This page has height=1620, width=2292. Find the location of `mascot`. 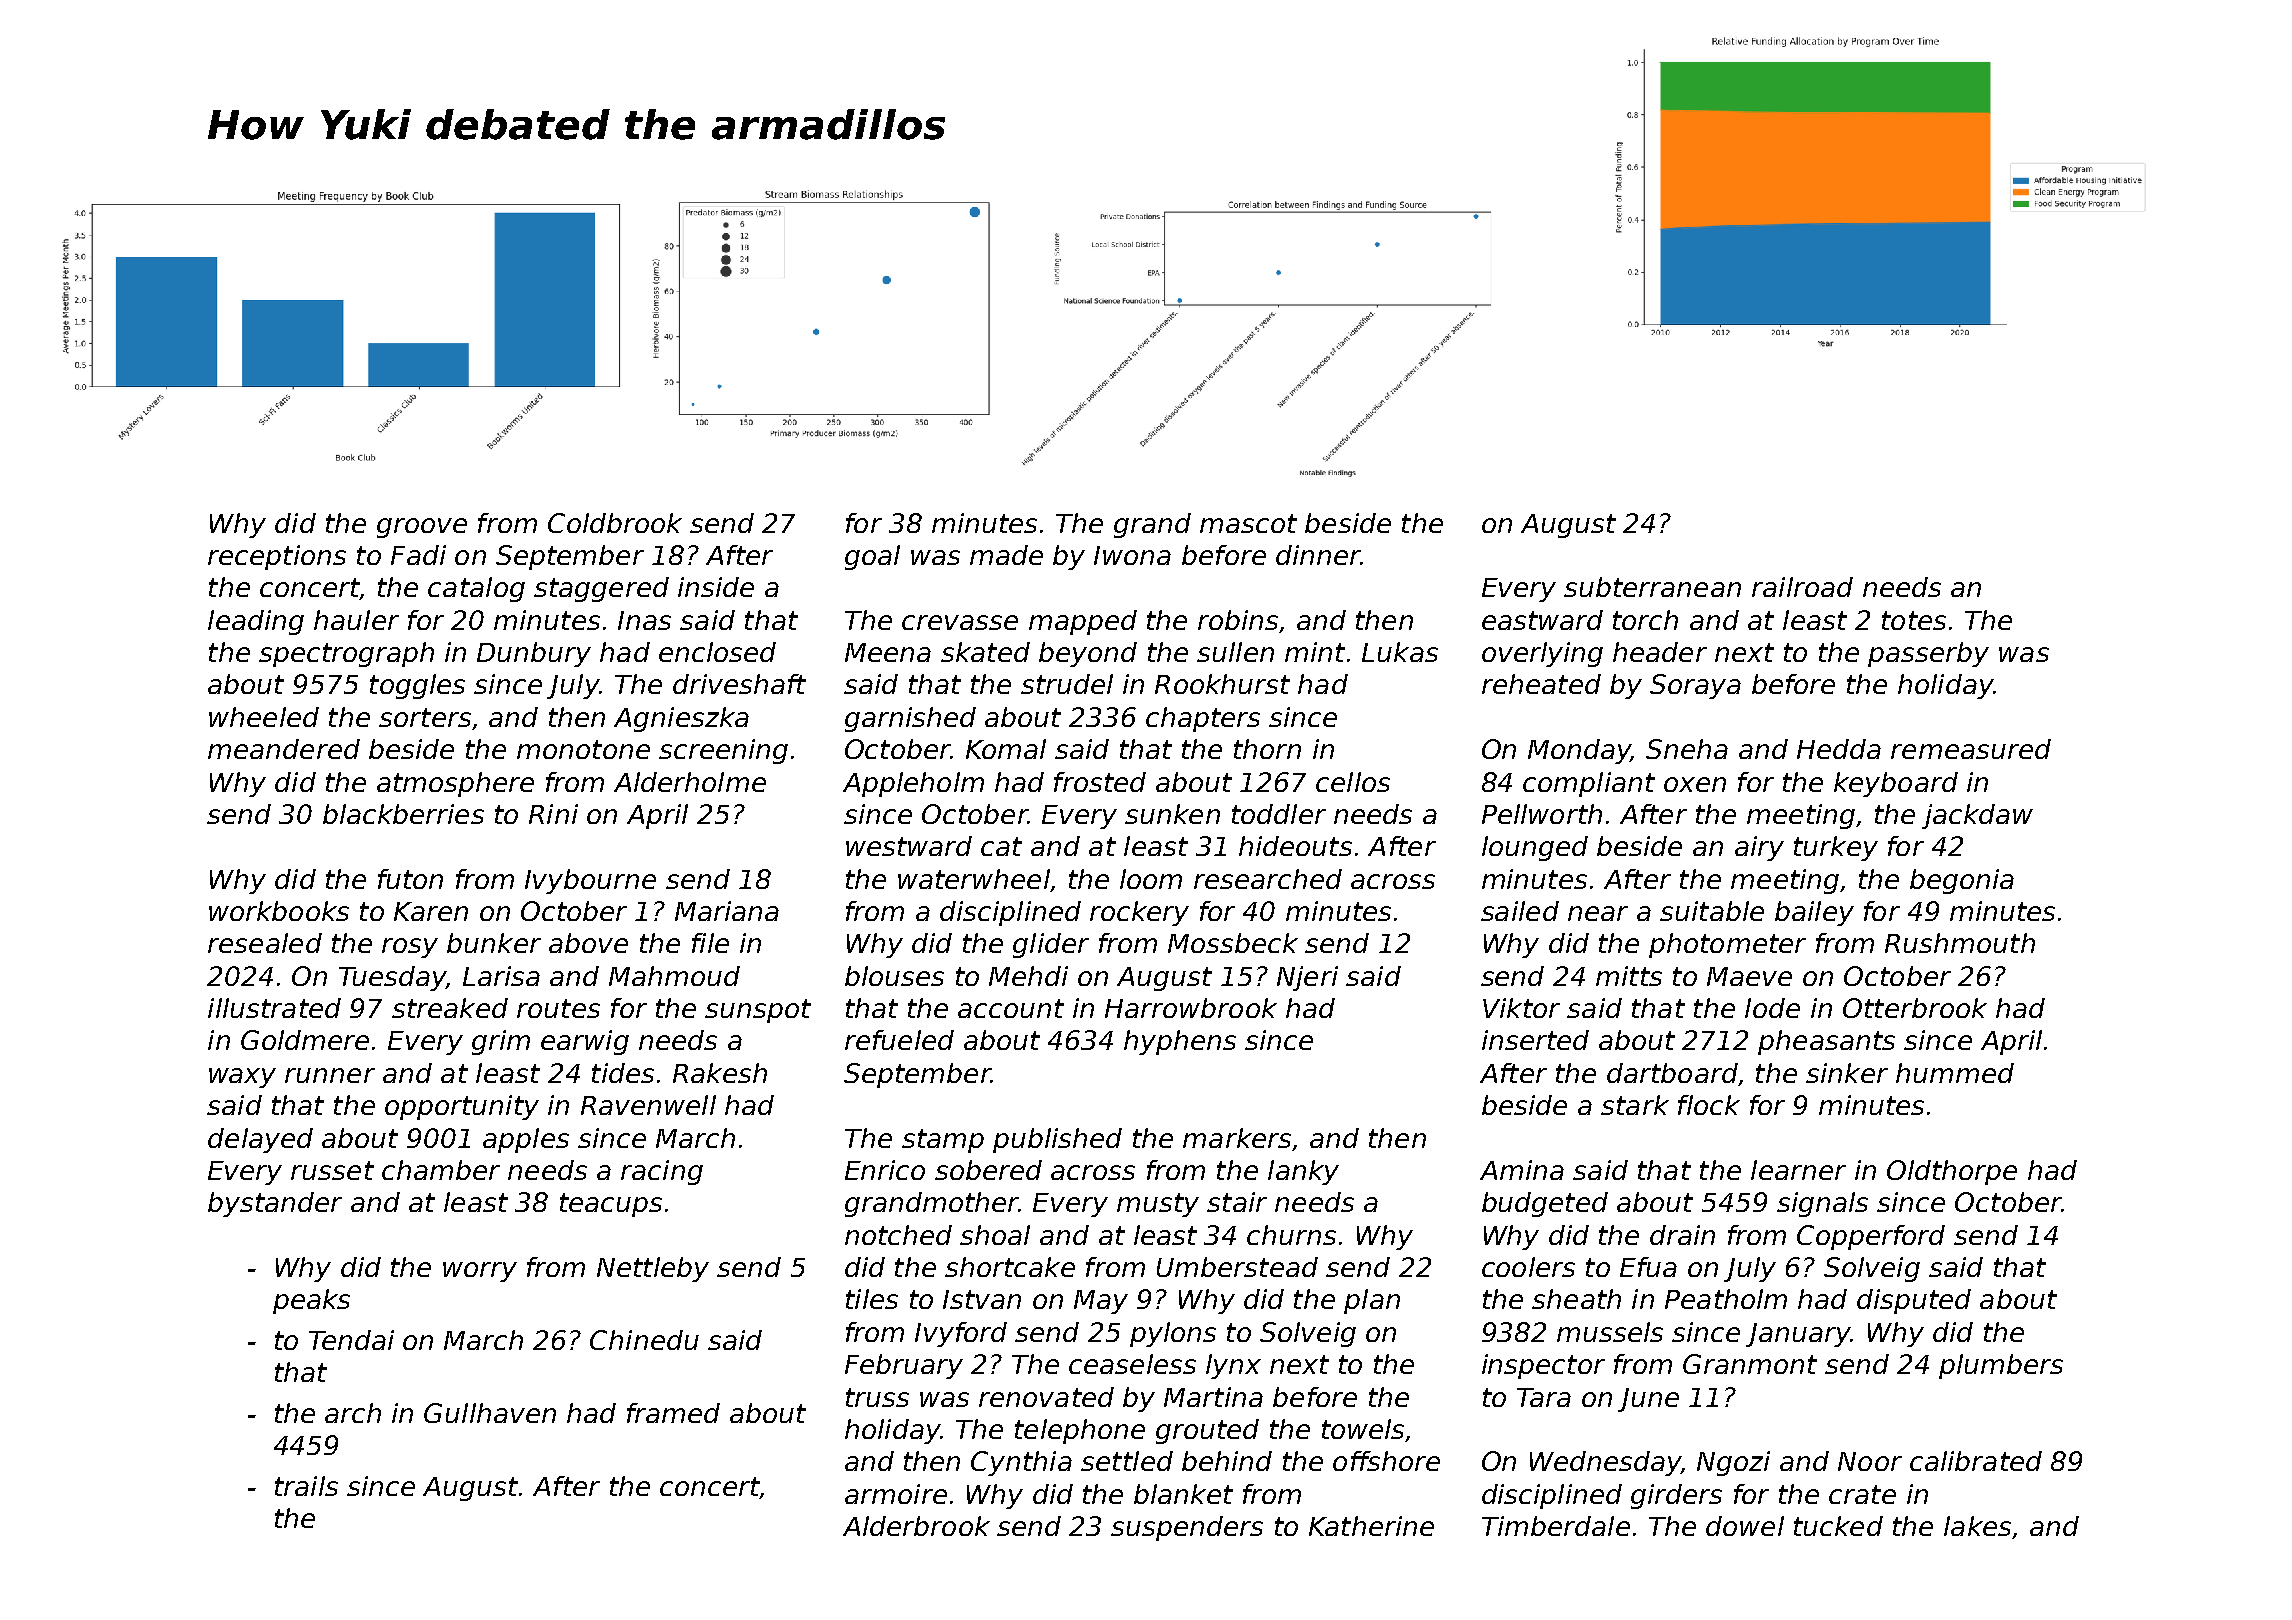

mascot is located at coordinates (1248, 523).
